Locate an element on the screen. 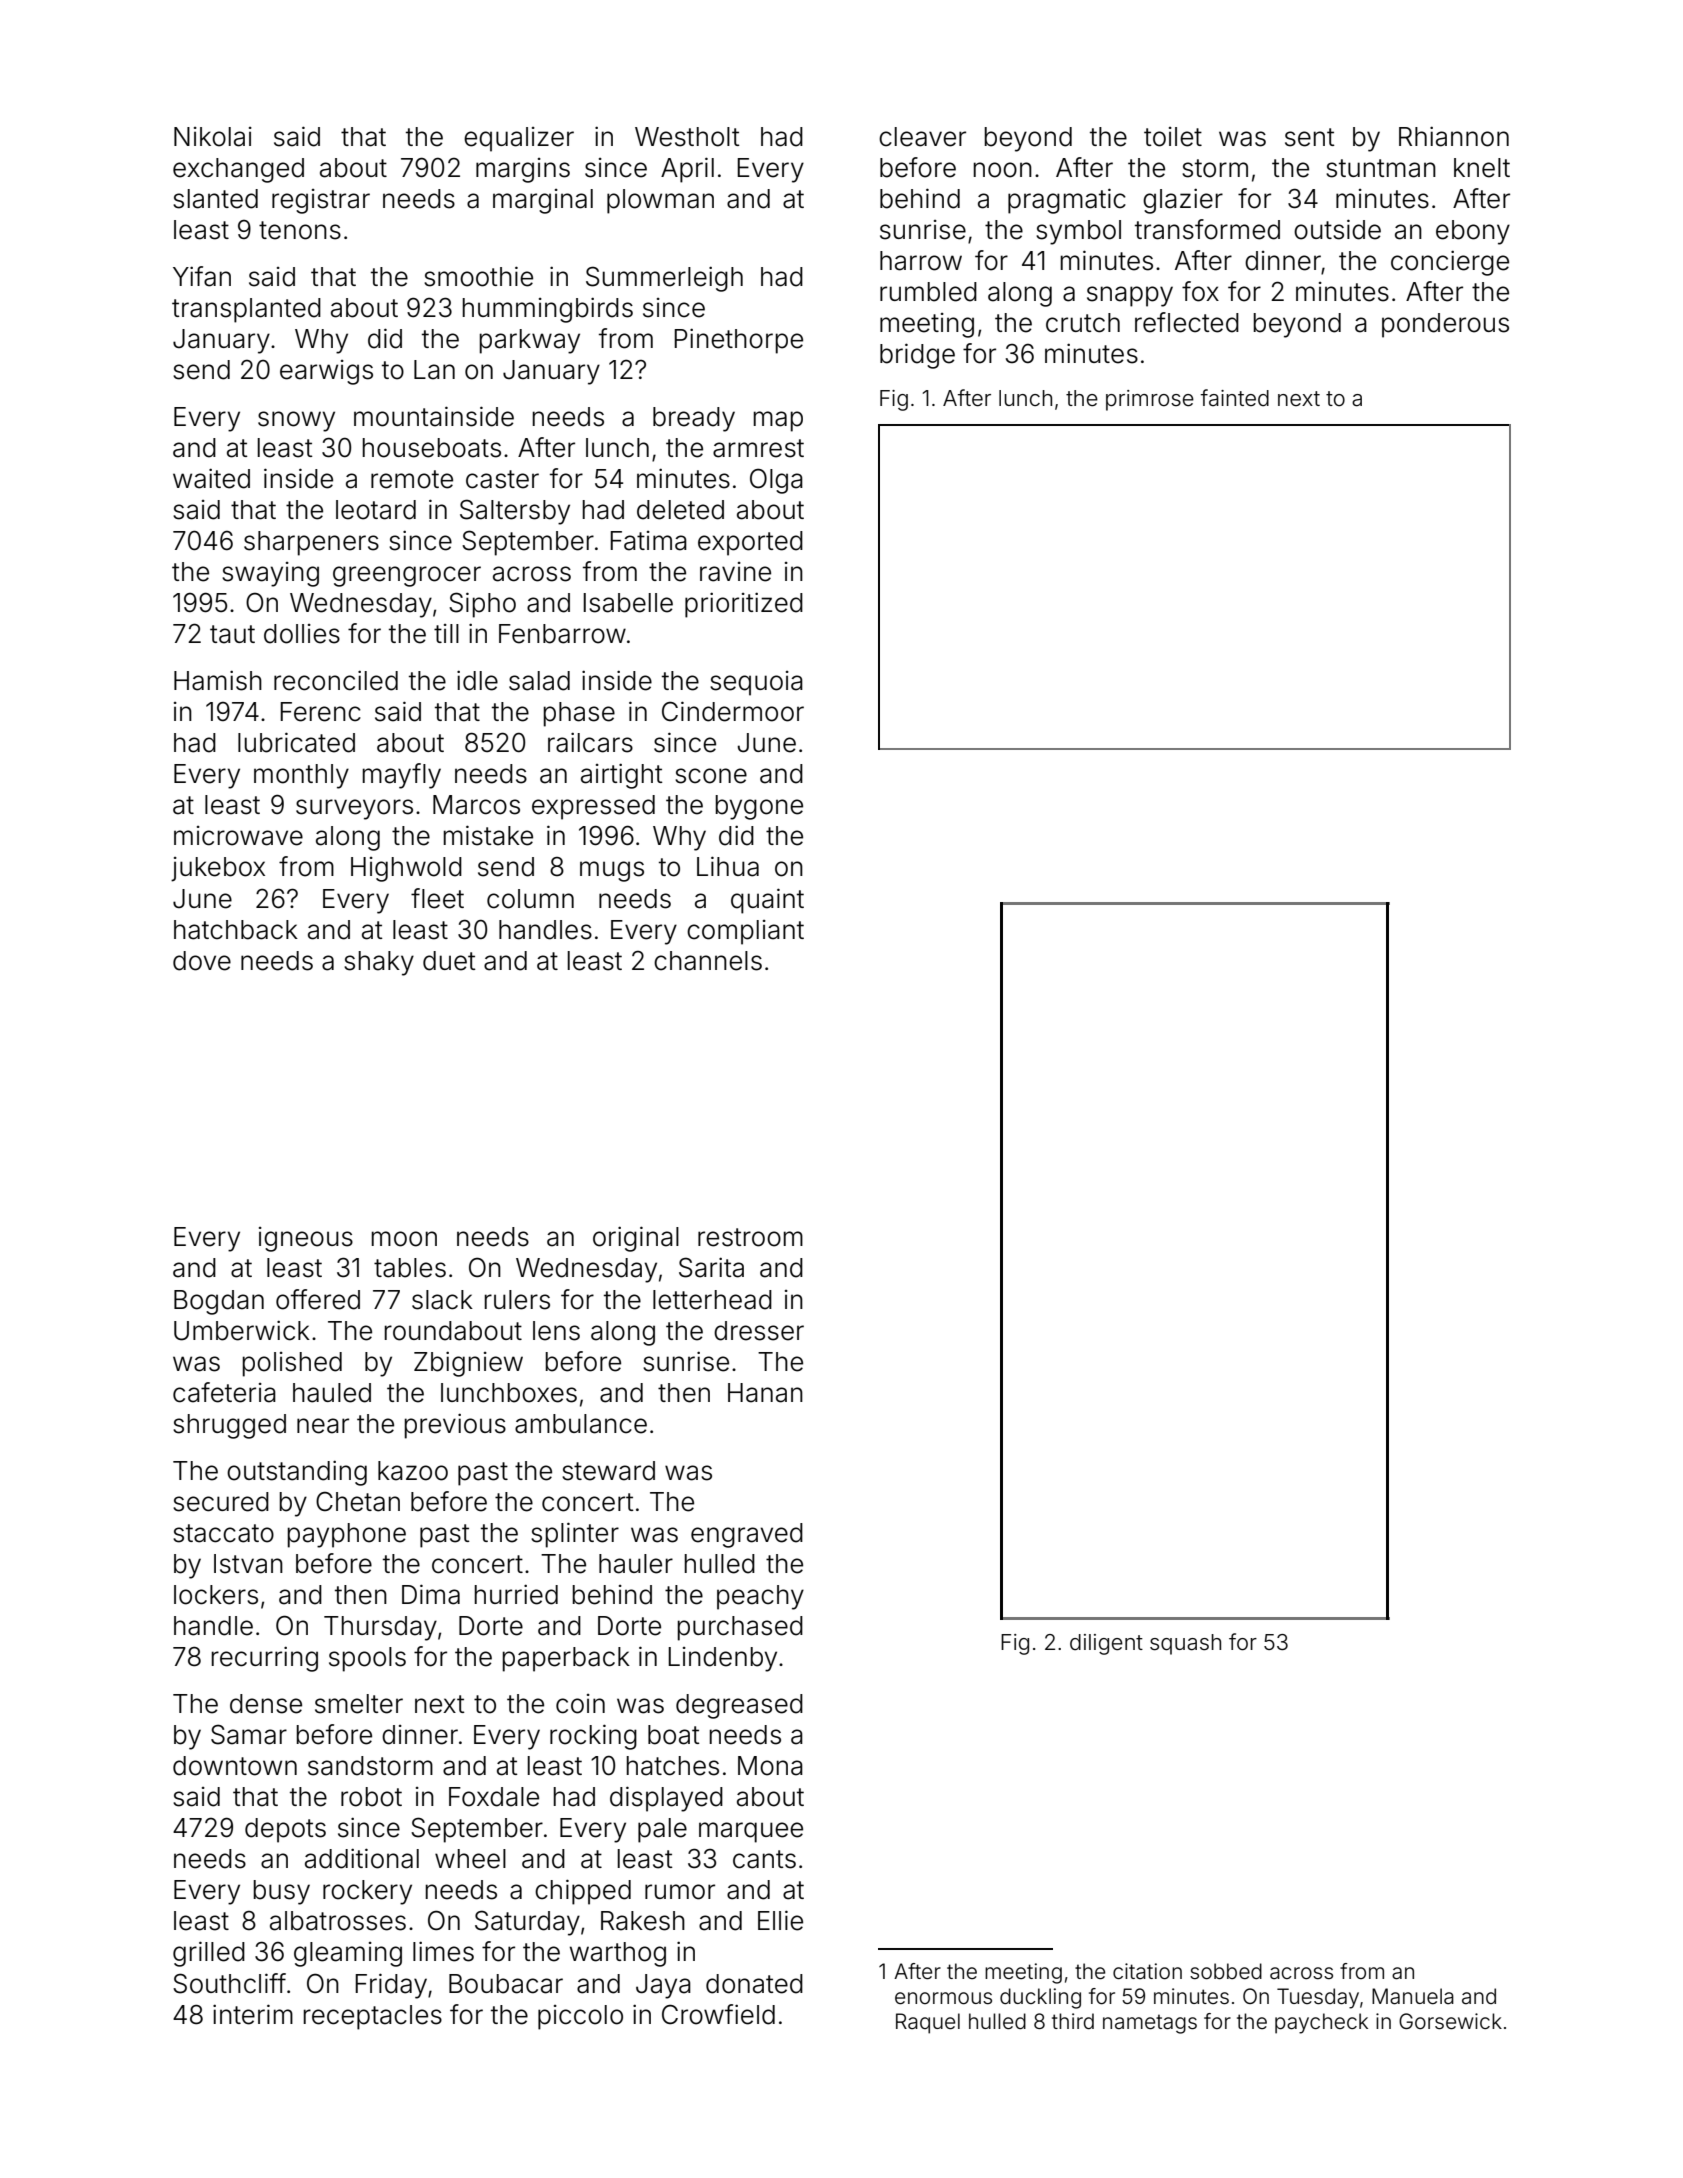 This screenshot has height=2178, width=1683. quaint is located at coordinates (767, 901).
